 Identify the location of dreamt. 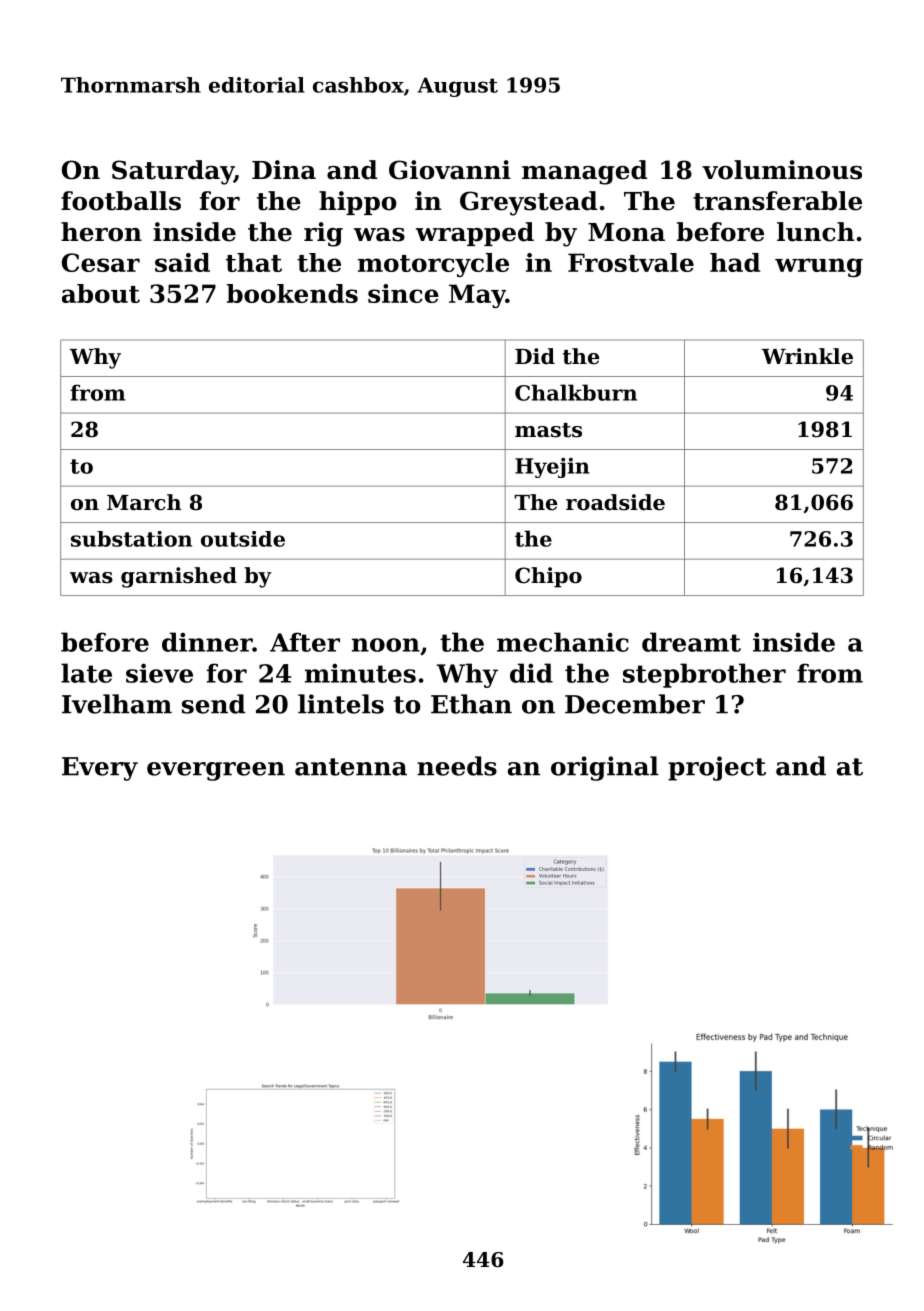
(691, 642).
